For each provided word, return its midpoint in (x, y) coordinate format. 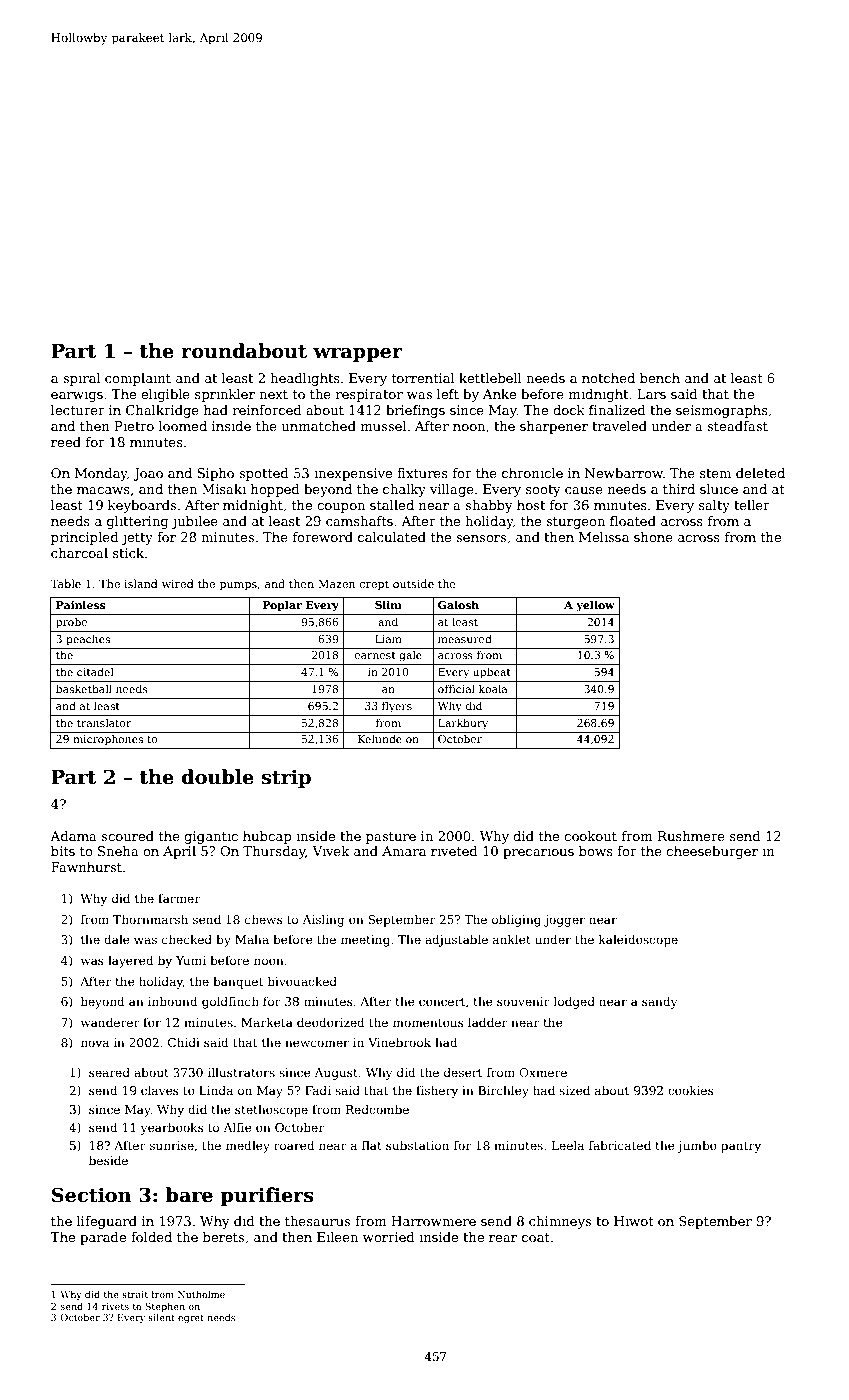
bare (189, 1195)
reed (66, 442)
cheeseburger (712, 852)
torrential (423, 378)
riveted (454, 851)
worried (389, 1237)
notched (608, 378)
